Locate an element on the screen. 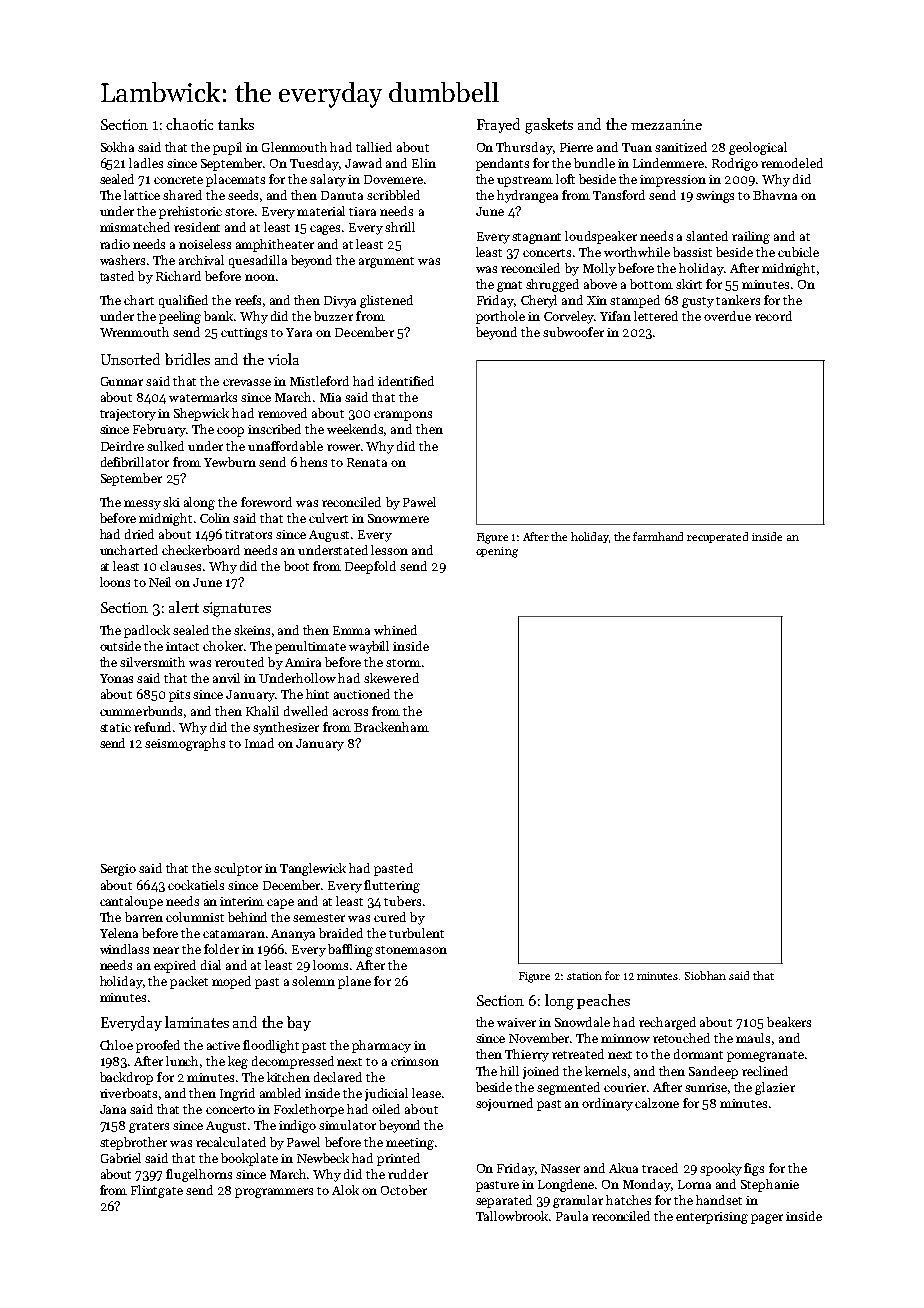  Lindenmere is located at coordinates (668, 163).
